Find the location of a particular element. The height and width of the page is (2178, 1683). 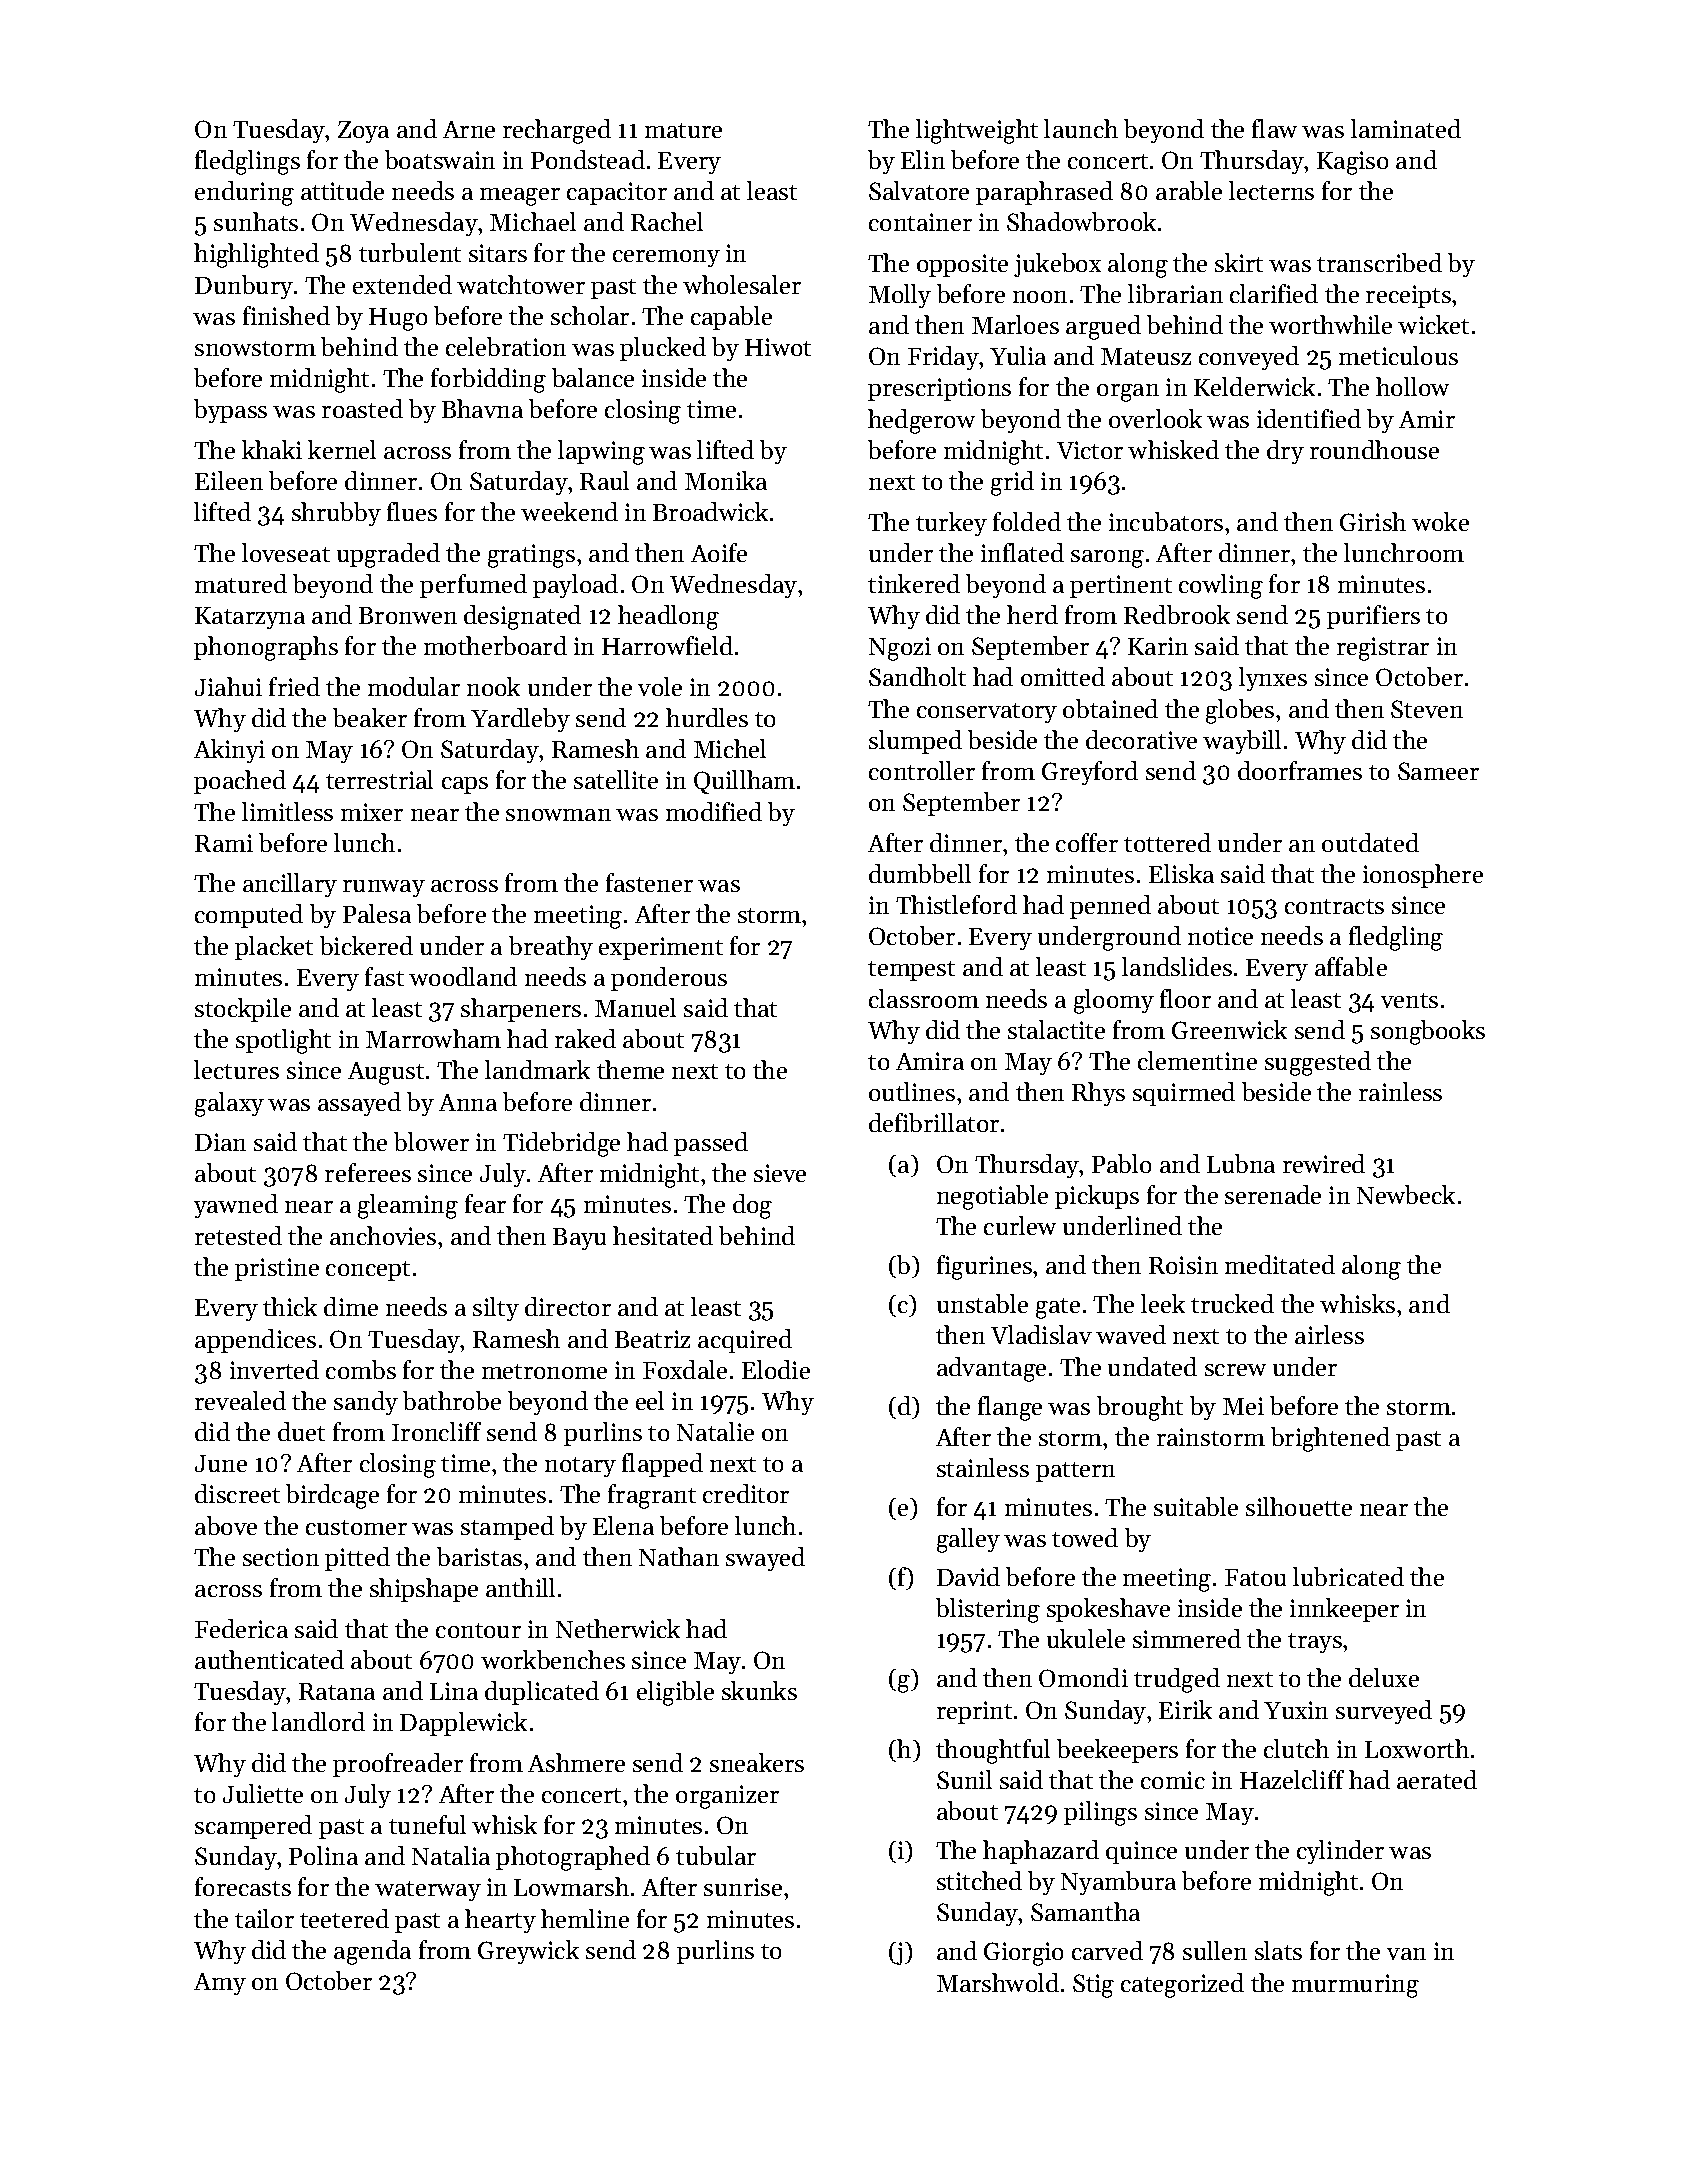

flaw is located at coordinates (1274, 128).
